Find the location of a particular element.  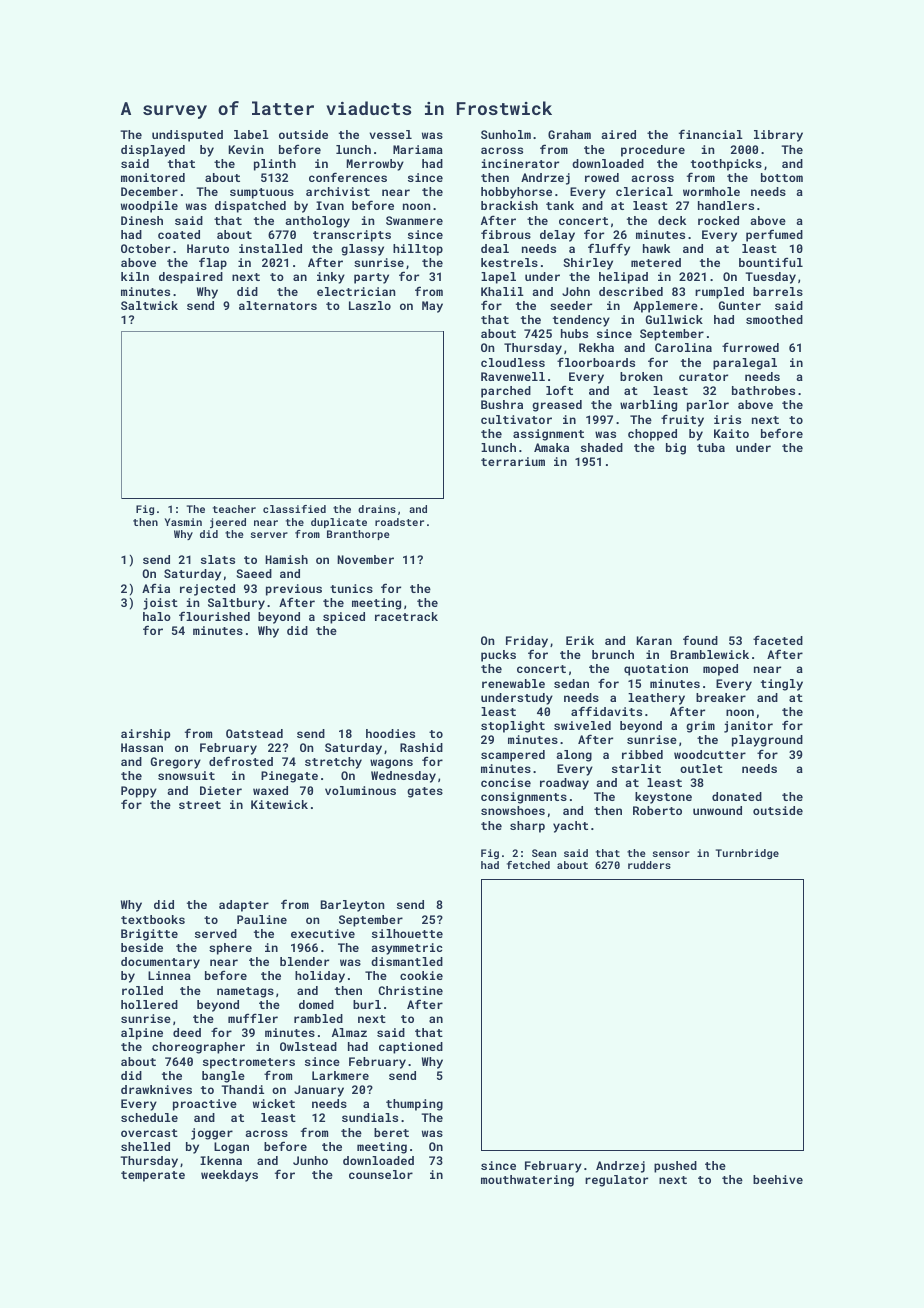

rudders is located at coordinates (649, 865).
